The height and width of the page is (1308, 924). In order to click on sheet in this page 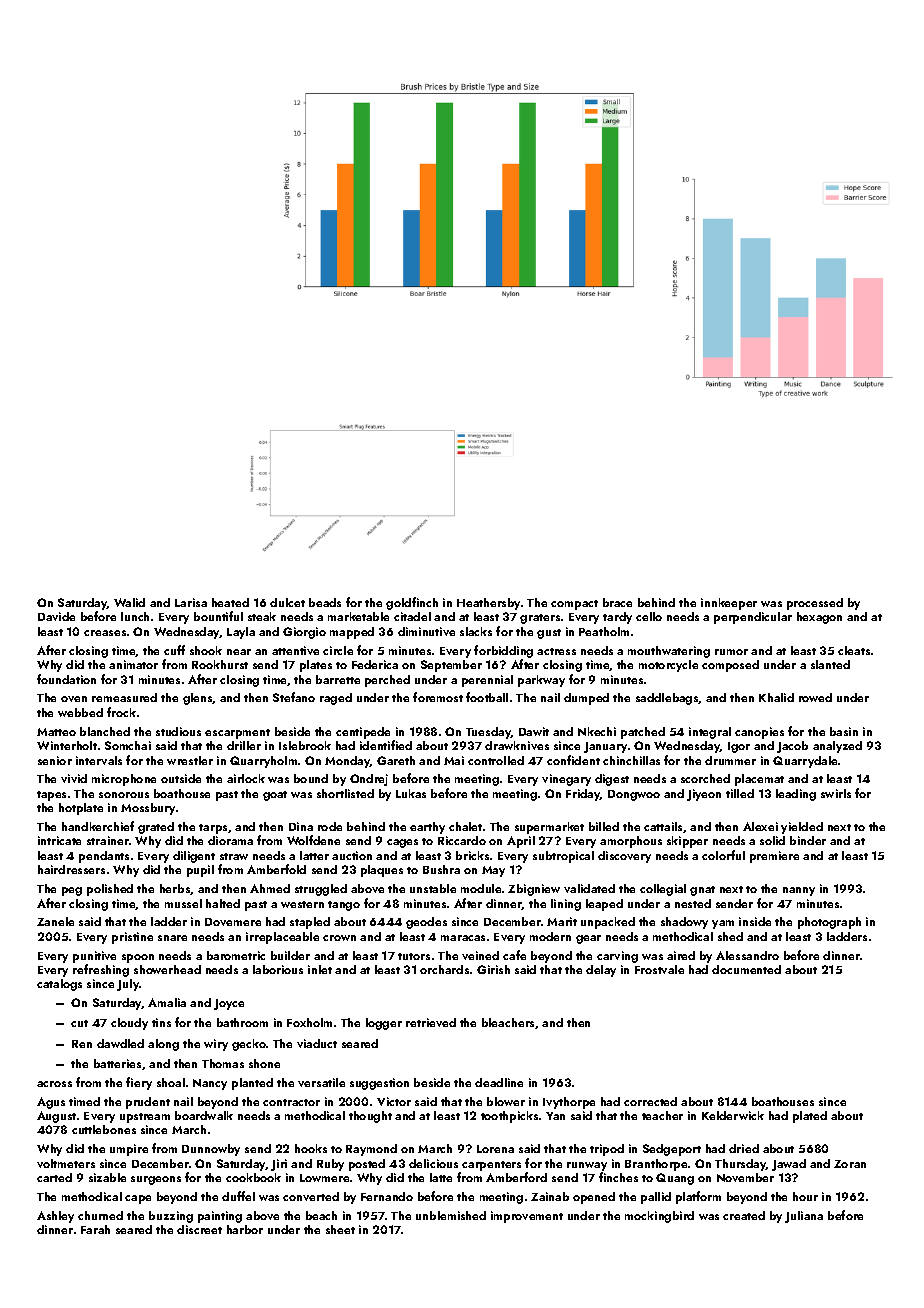, I will do `click(340, 1229)`.
